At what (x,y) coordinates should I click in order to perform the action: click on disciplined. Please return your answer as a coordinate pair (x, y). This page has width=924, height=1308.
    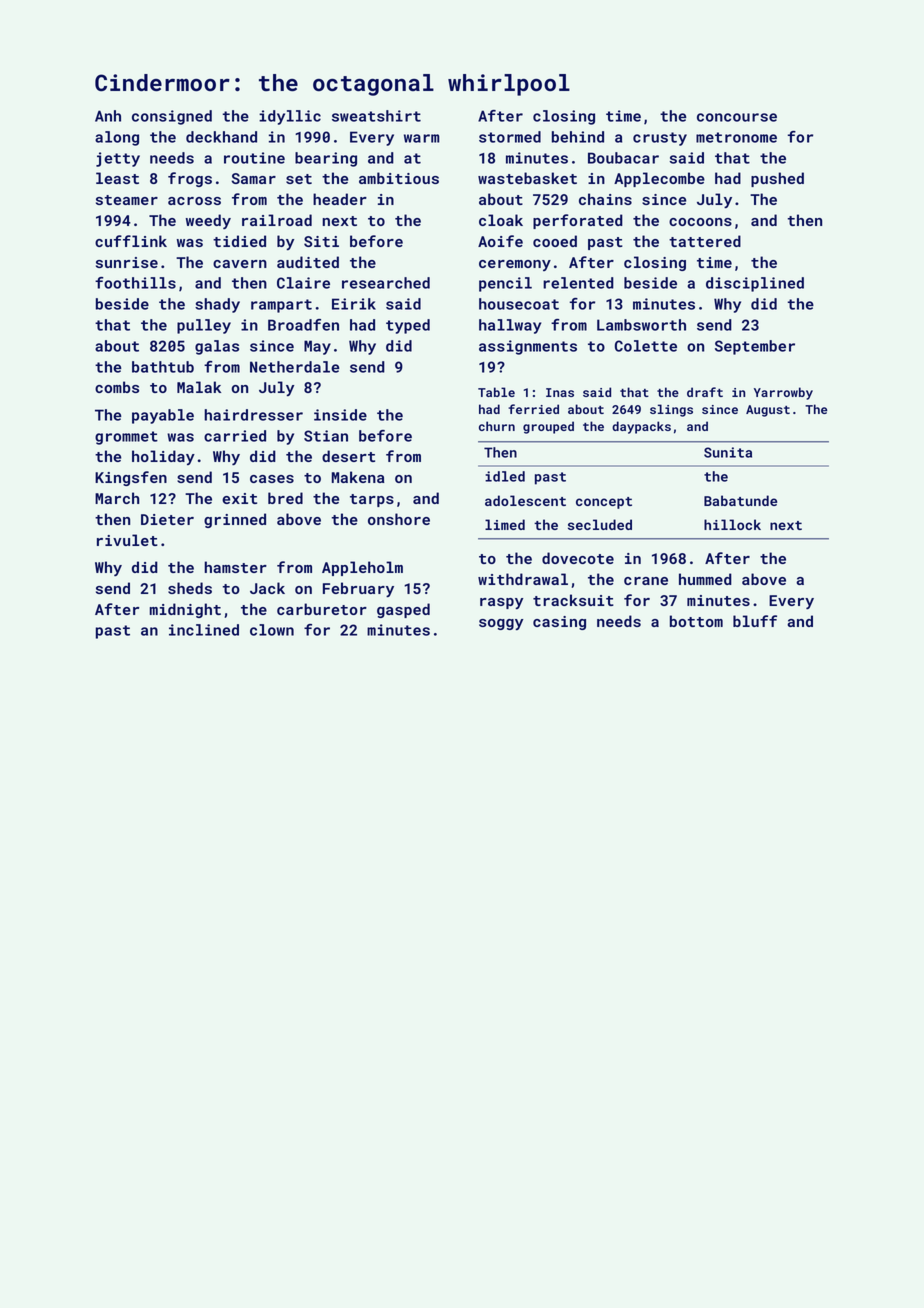
    Looking at the image, I should click on (755, 284).
